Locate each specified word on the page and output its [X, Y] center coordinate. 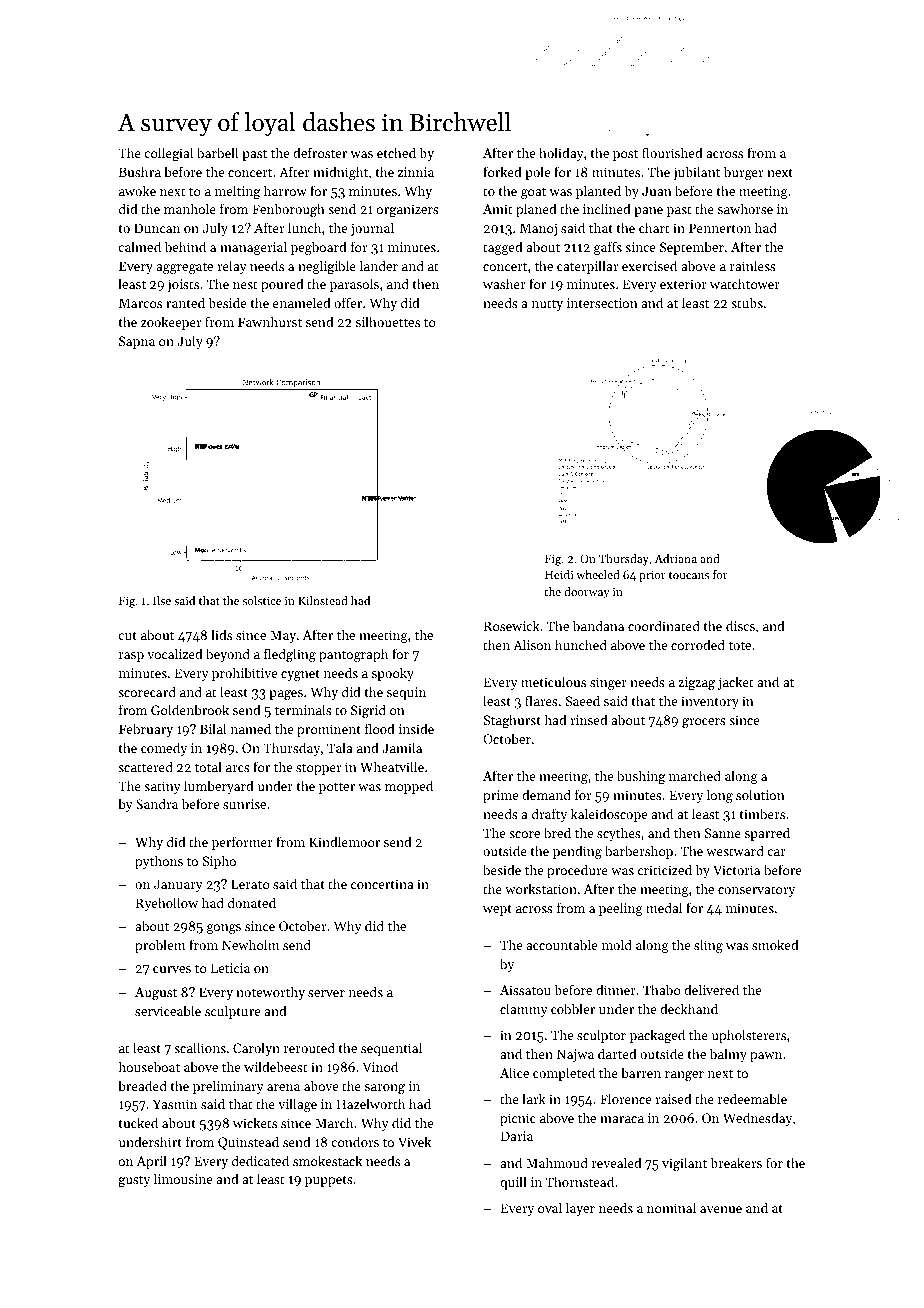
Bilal [213, 728]
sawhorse [745, 208]
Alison [532, 644]
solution [760, 794]
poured [282, 285]
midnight [340, 173]
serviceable [168, 1010]
